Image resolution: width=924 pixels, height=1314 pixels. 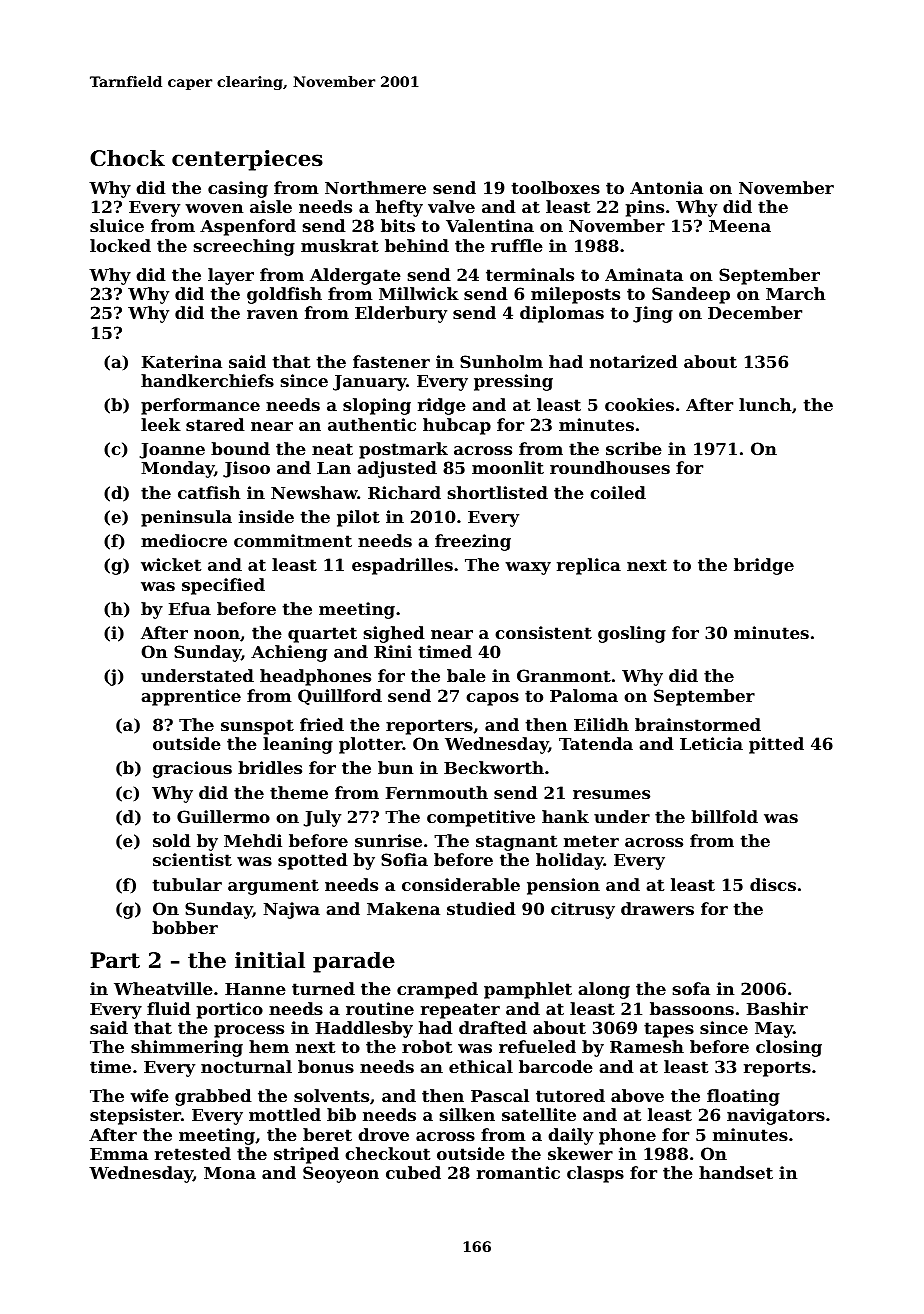 What do you see at coordinates (257, 727) in the image?
I see `sunspot` at bounding box center [257, 727].
